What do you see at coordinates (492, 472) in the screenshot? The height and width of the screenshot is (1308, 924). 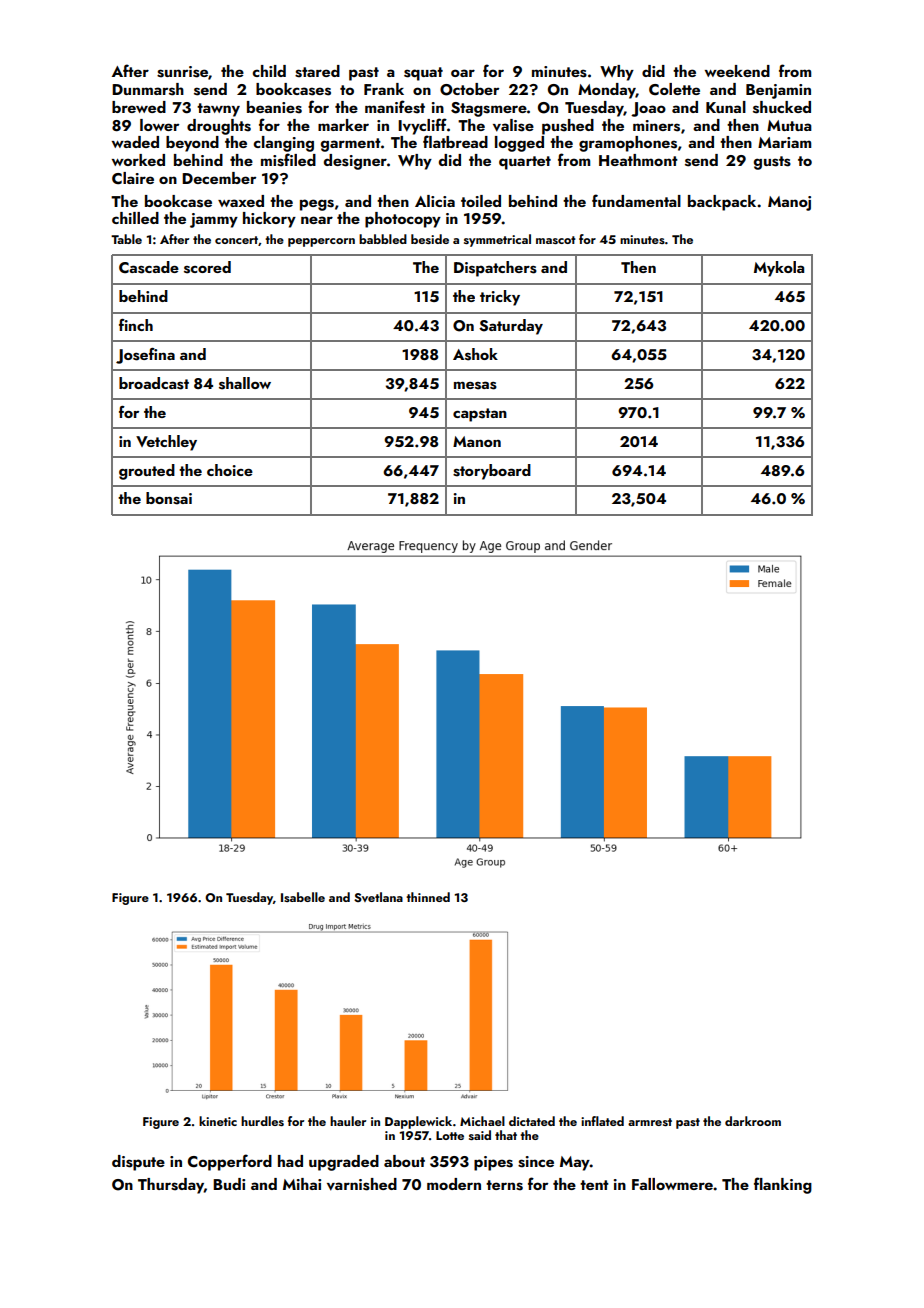 I see `storyboard` at bounding box center [492, 472].
